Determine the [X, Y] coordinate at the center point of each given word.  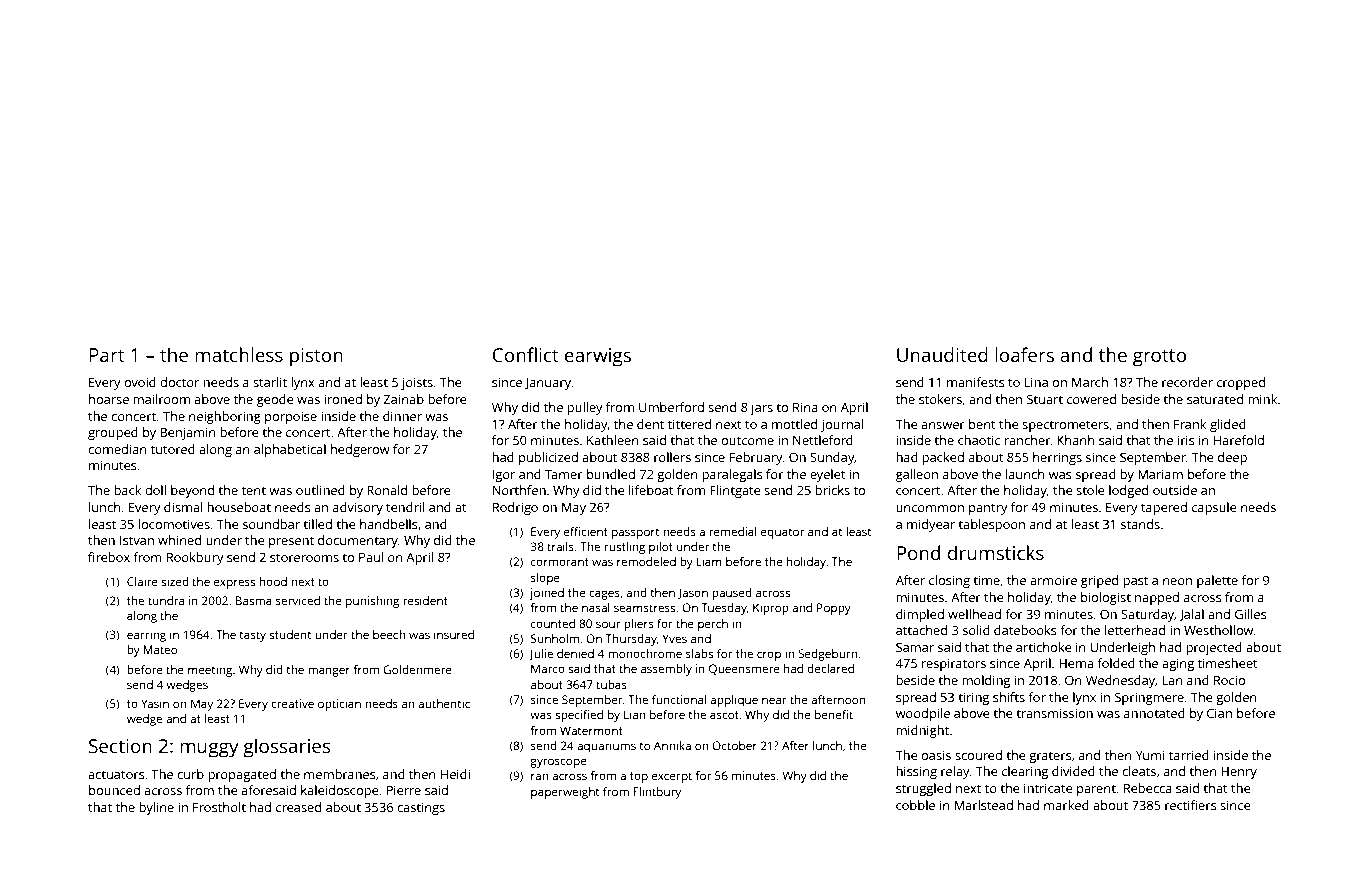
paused [732, 594]
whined [179, 540]
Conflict [526, 354]
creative [292, 703]
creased [298, 807]
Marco [548, 668]
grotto [1159, 358]
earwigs [597, 357]
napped [1157, 598]
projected [1214, 648]
